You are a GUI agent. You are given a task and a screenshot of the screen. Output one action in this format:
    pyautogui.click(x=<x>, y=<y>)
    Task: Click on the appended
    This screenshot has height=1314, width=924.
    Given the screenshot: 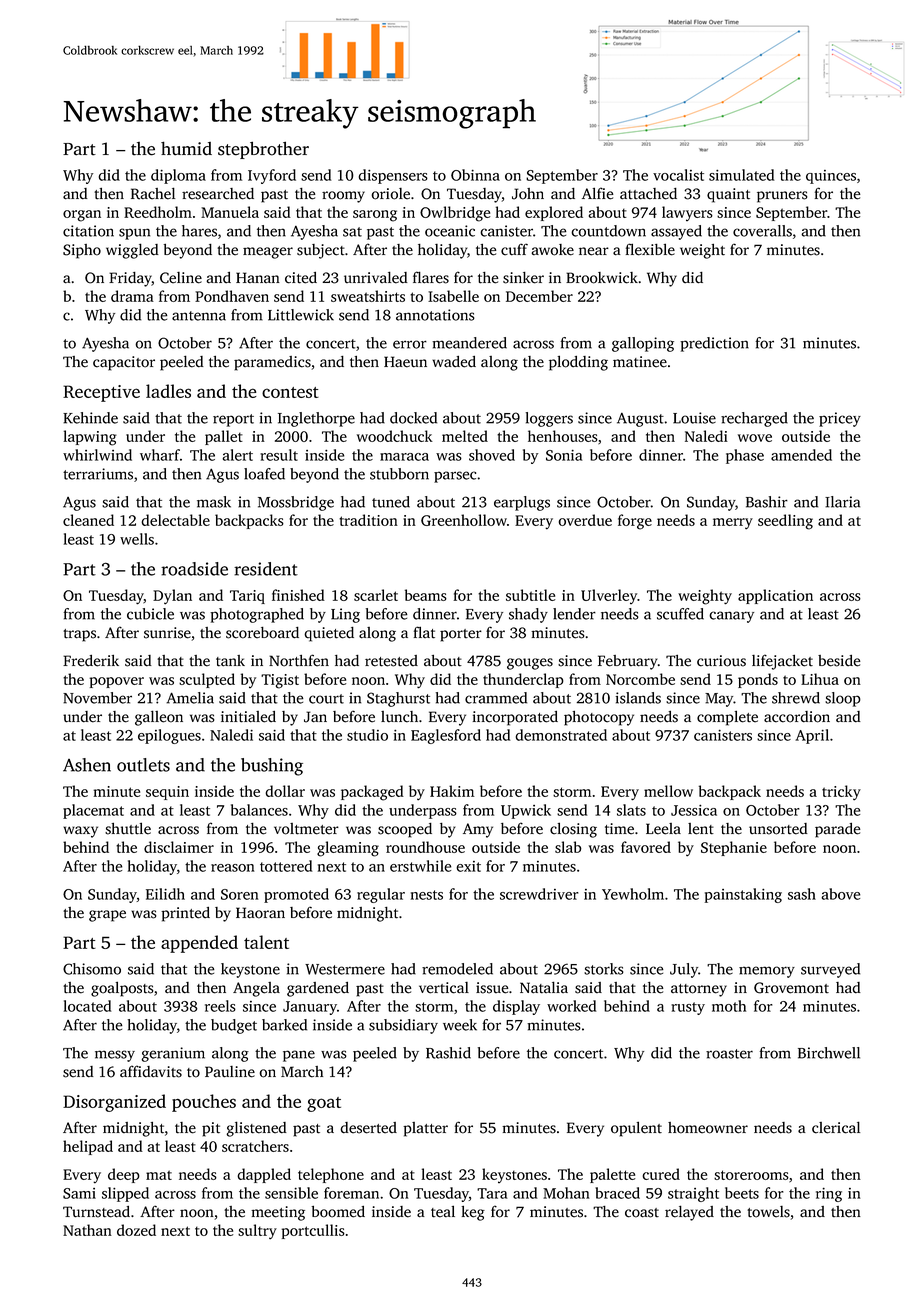 What is the action you would take?
    pyautogui.click(x=199, y=944)
